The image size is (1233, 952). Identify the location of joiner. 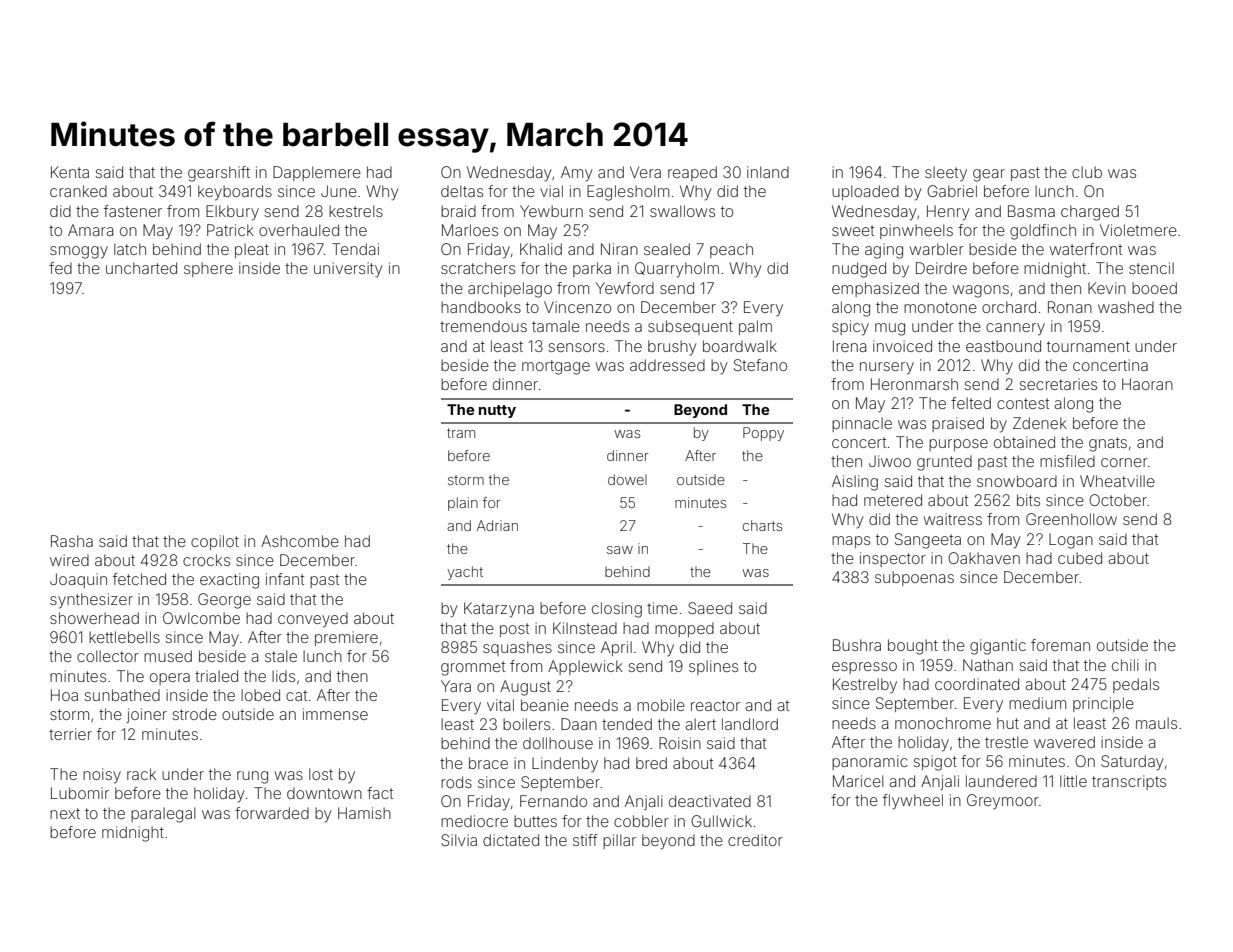
(146, 715).
